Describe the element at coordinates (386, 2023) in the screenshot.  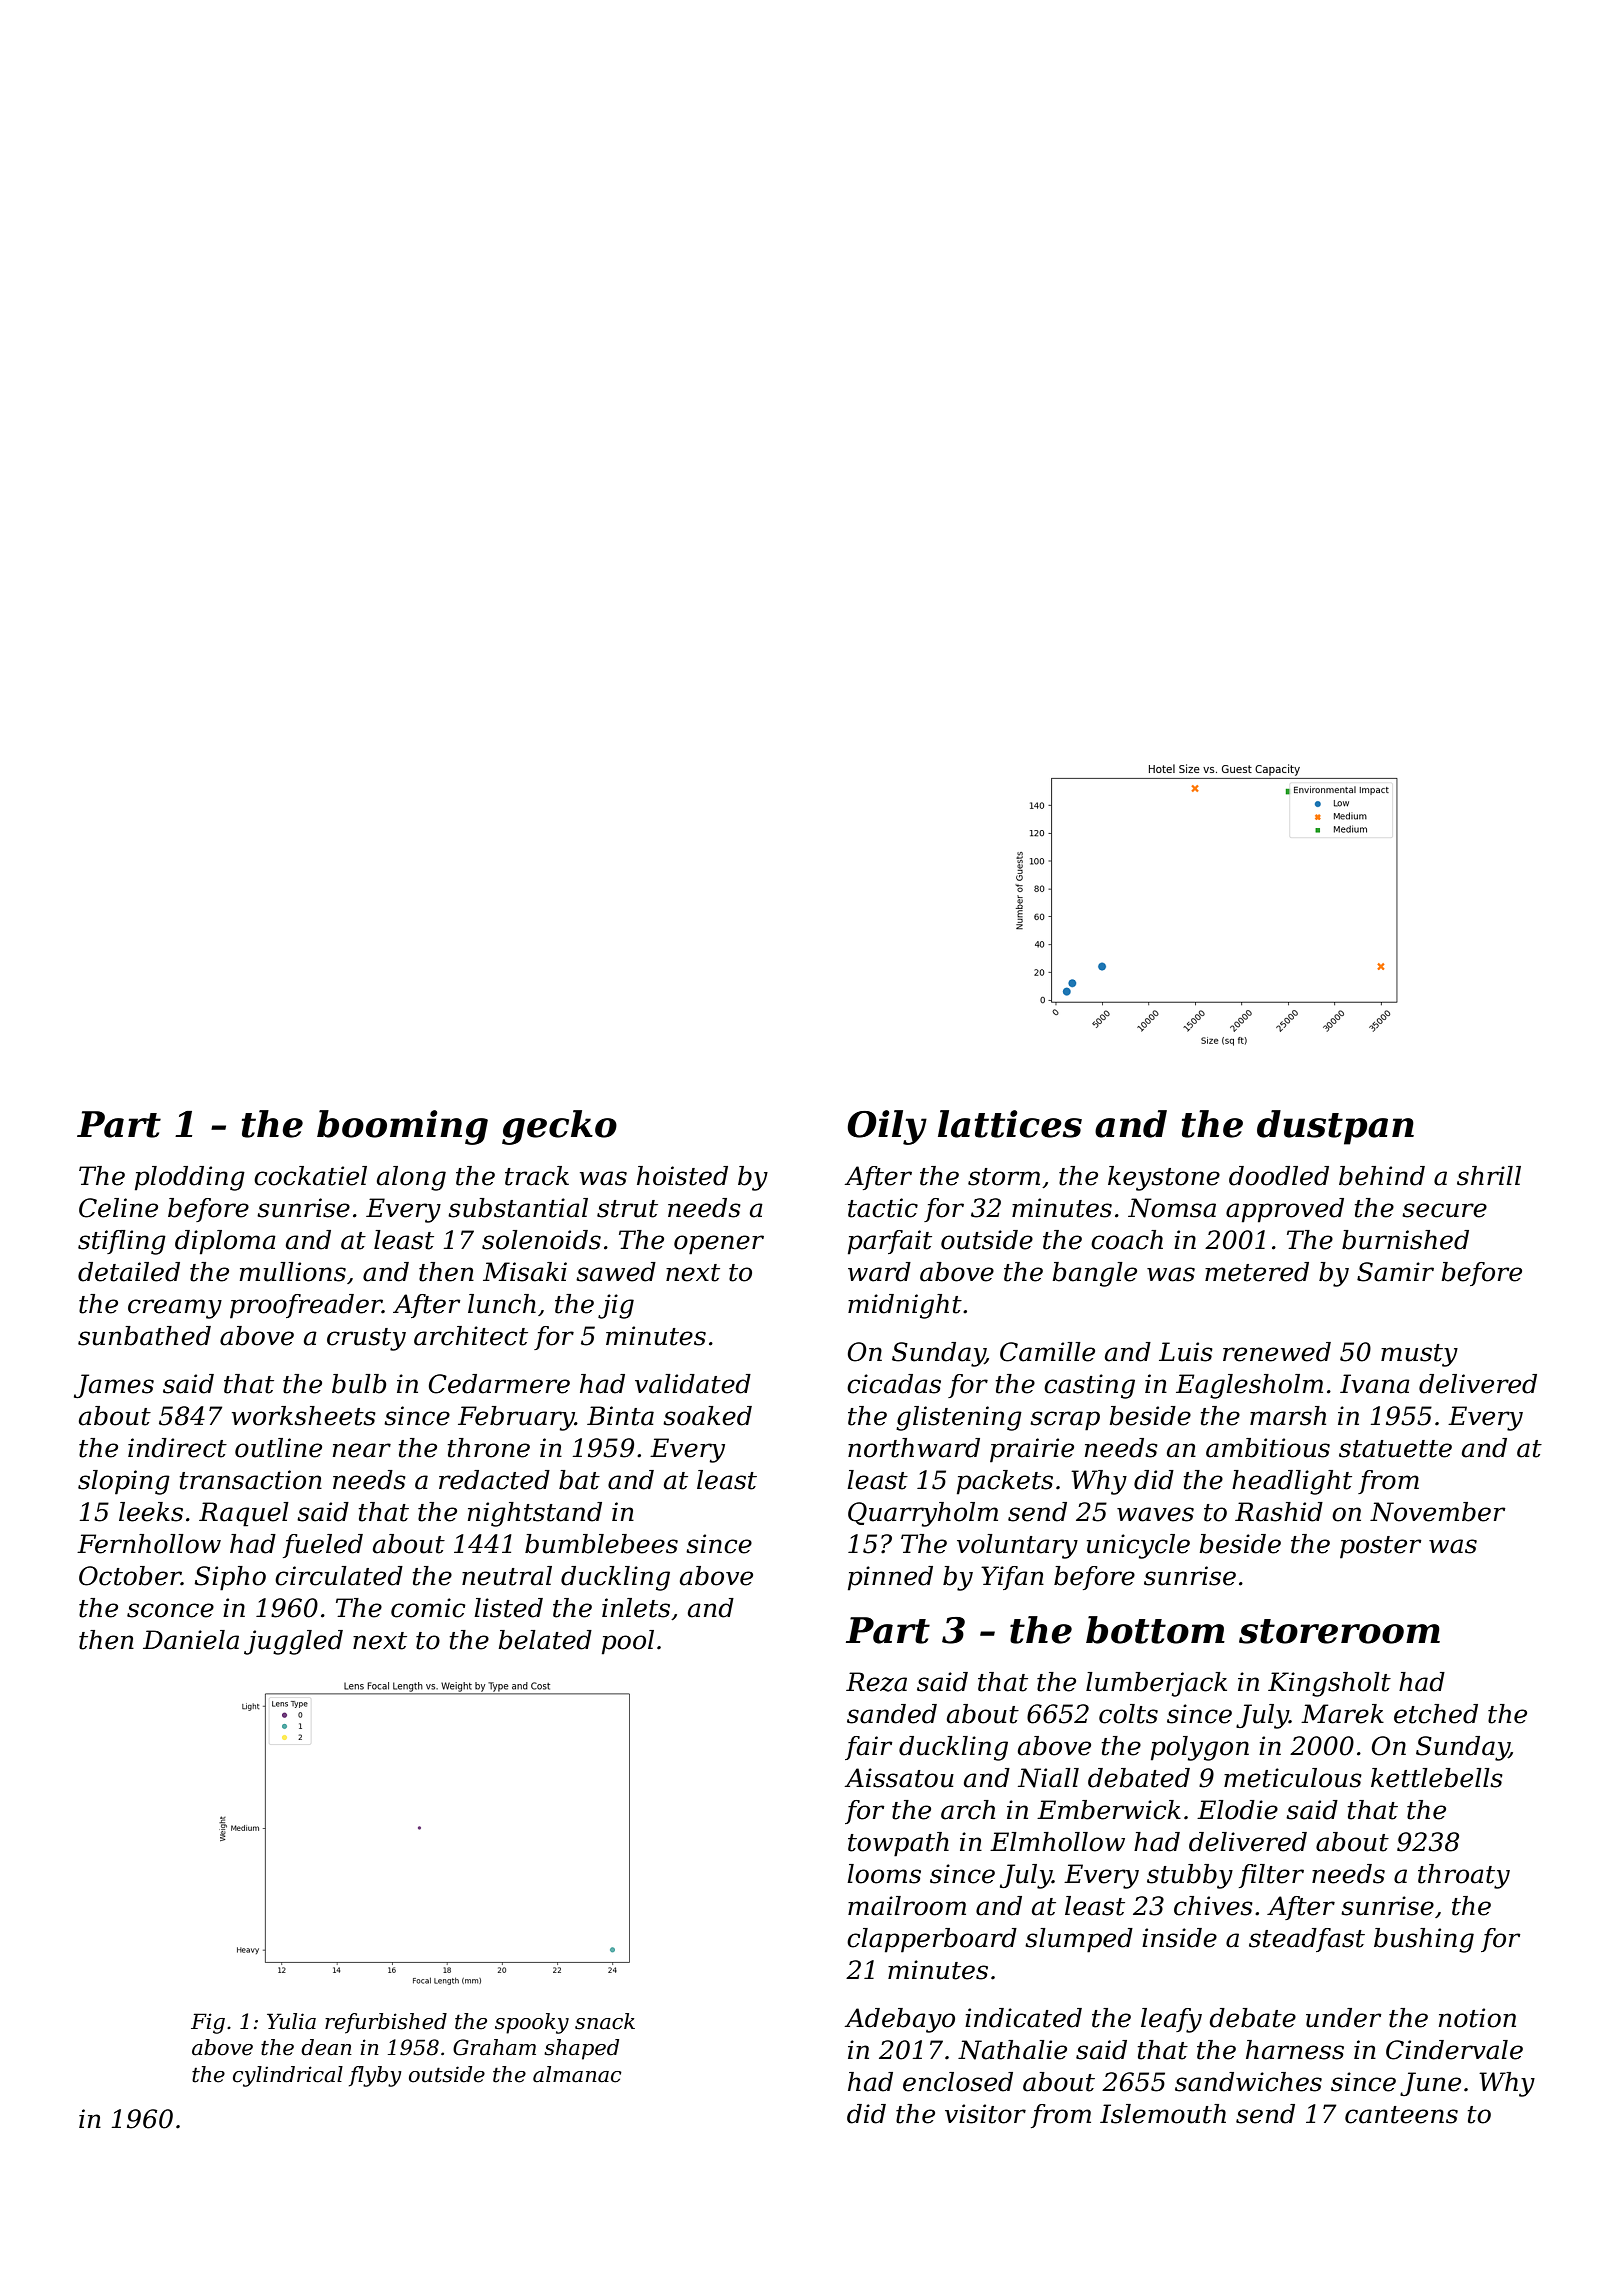
I see `refurbished` at that location.
